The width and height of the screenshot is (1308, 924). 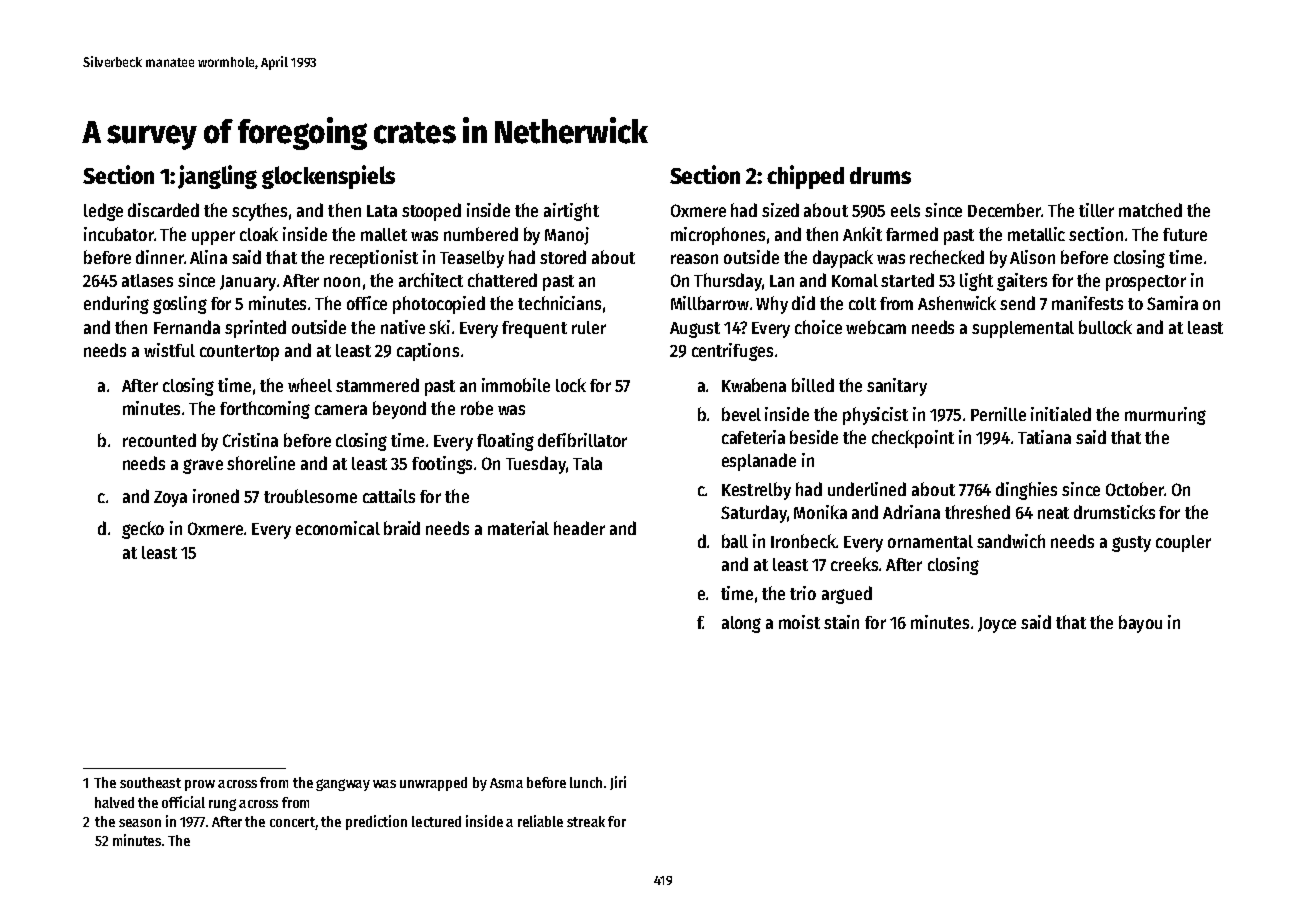 What do you see at coordinates (1140, 624) in the screenshot?
I see `bayou` at bounding box center [1140, 624].
